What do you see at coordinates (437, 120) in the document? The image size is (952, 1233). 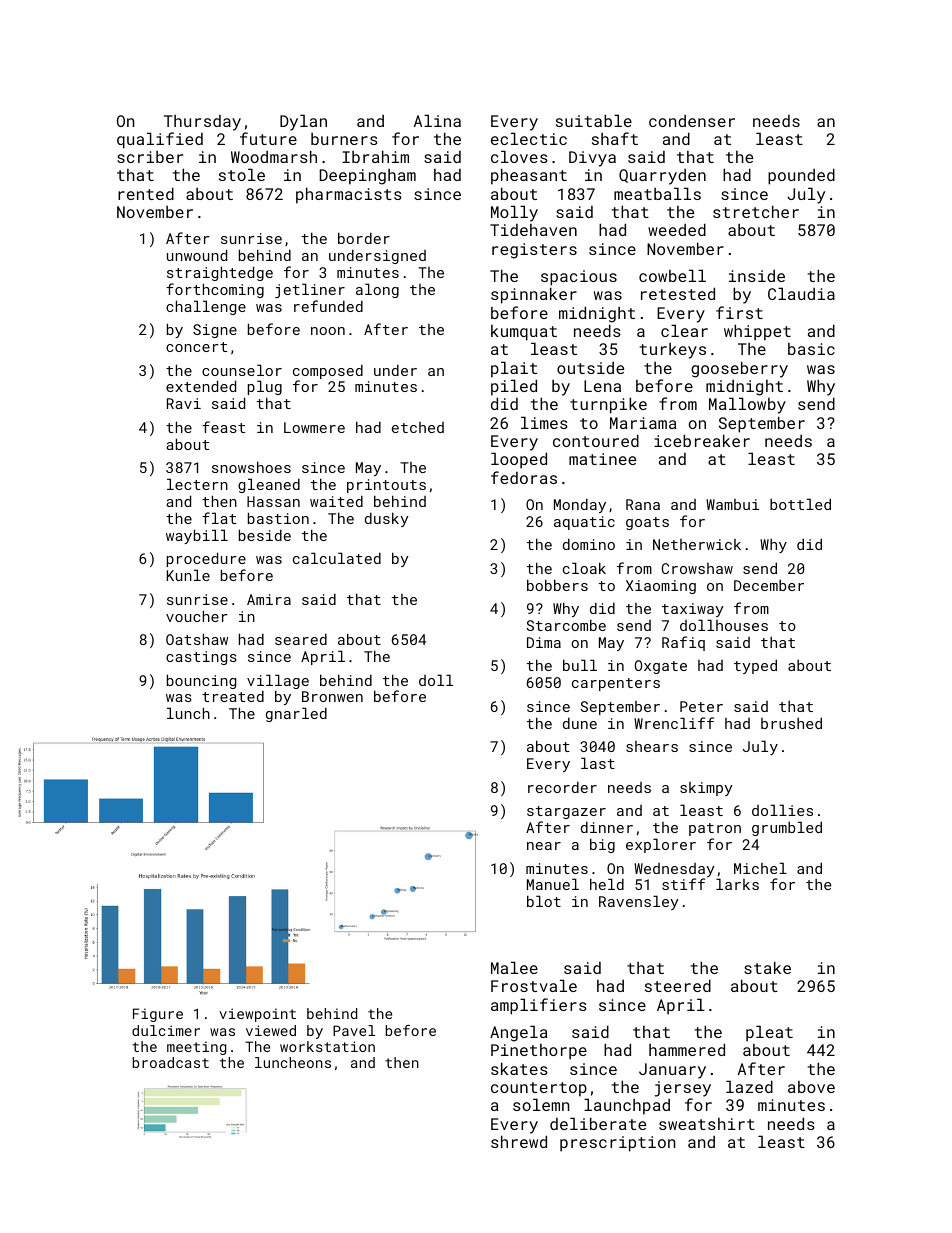 I see `Alina` at bounding box center [437, 120].
